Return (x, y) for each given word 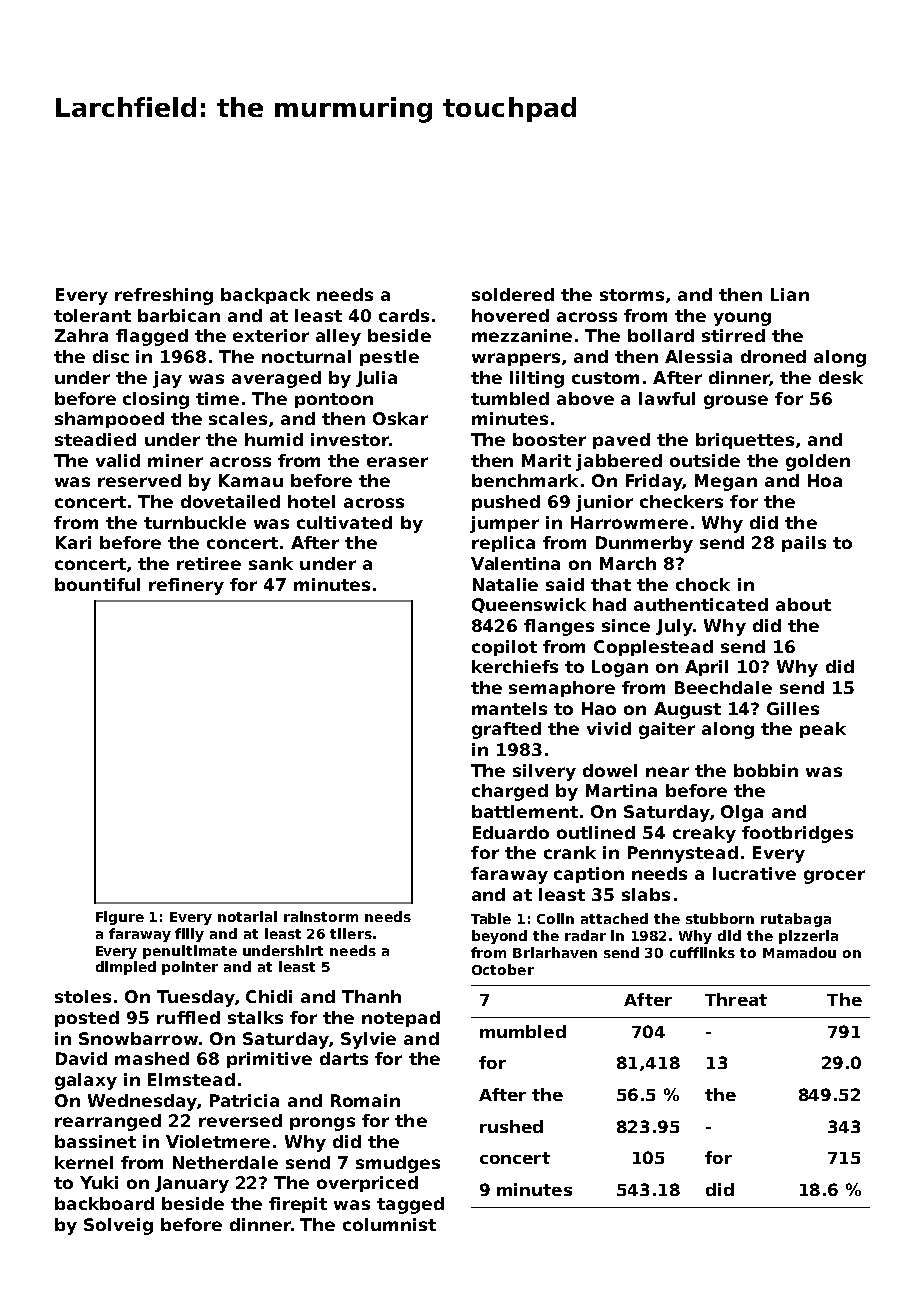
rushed (511, 1126)
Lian (790, 294)
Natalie (505, 584)
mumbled (523, 1031)
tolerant (92, 315)
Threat (736, 999)
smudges (398, 1164)
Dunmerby (644, 544)
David (81, 1058)
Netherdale (225, 1162)
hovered (510, 315)
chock (703, 584)
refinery (186, 586)
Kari (73, 542)
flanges (559, 627)
